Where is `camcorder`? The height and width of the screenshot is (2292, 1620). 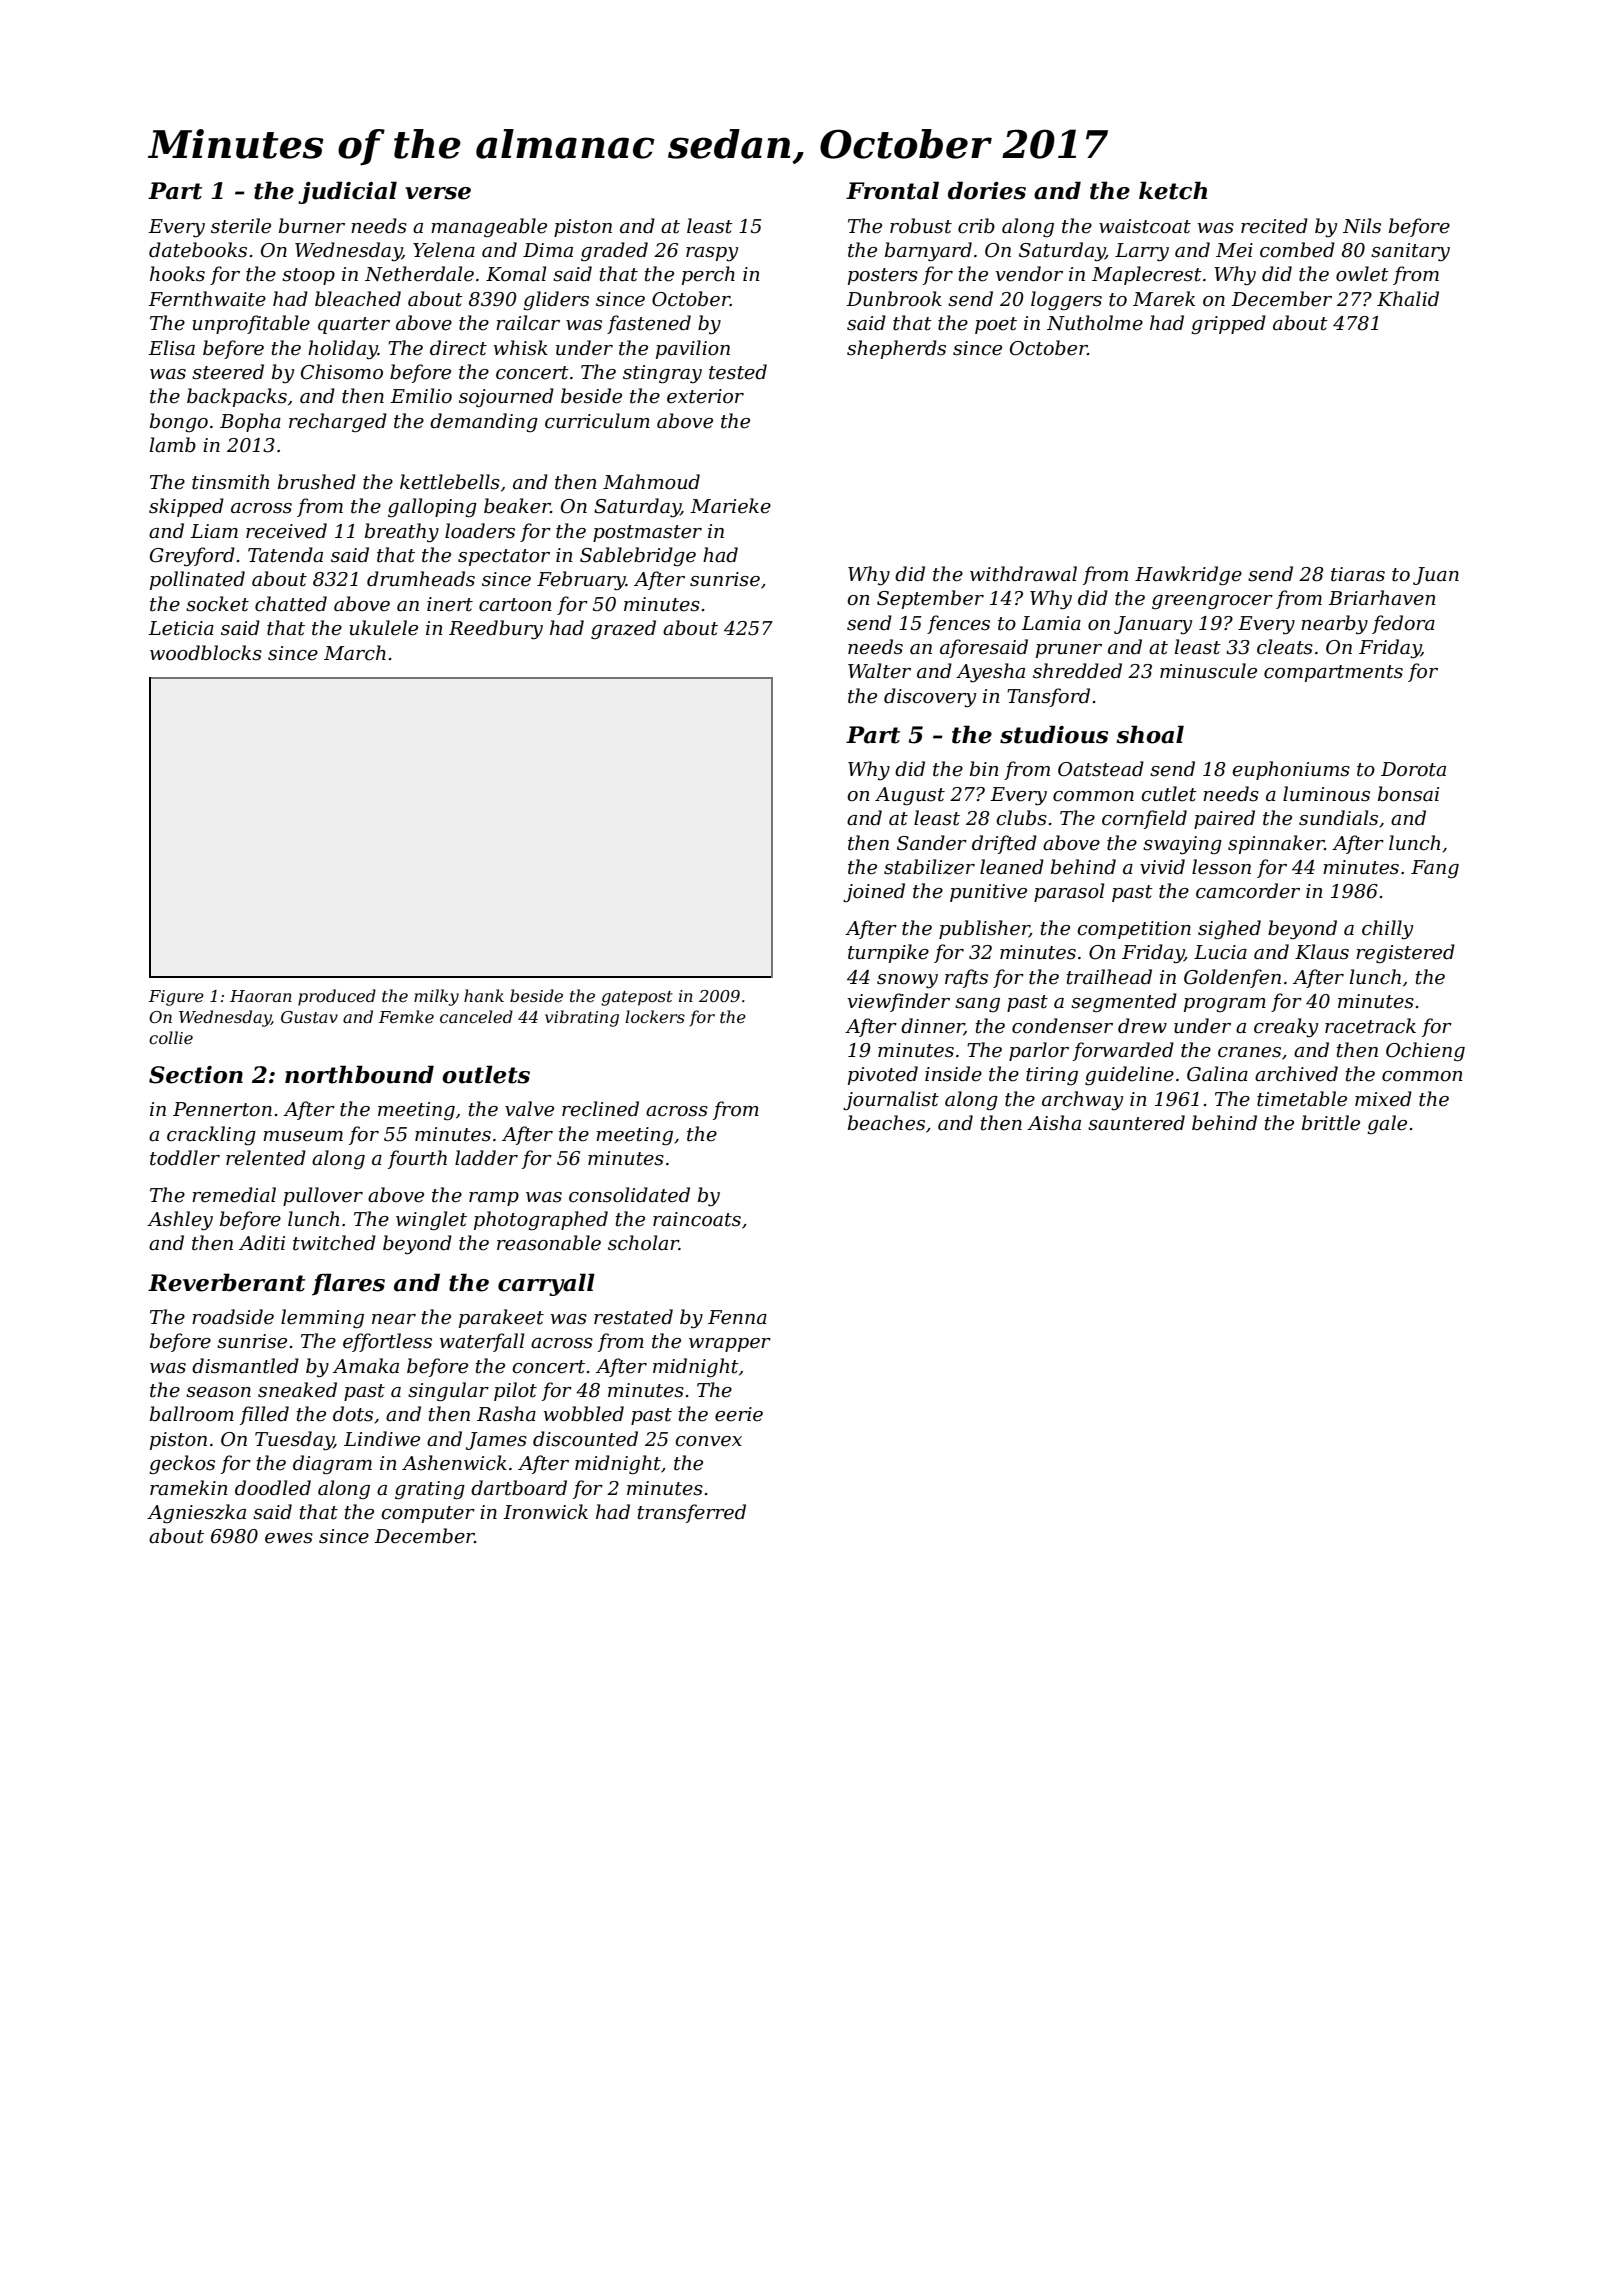 camcorder is located at coordinates (1248, 891).
